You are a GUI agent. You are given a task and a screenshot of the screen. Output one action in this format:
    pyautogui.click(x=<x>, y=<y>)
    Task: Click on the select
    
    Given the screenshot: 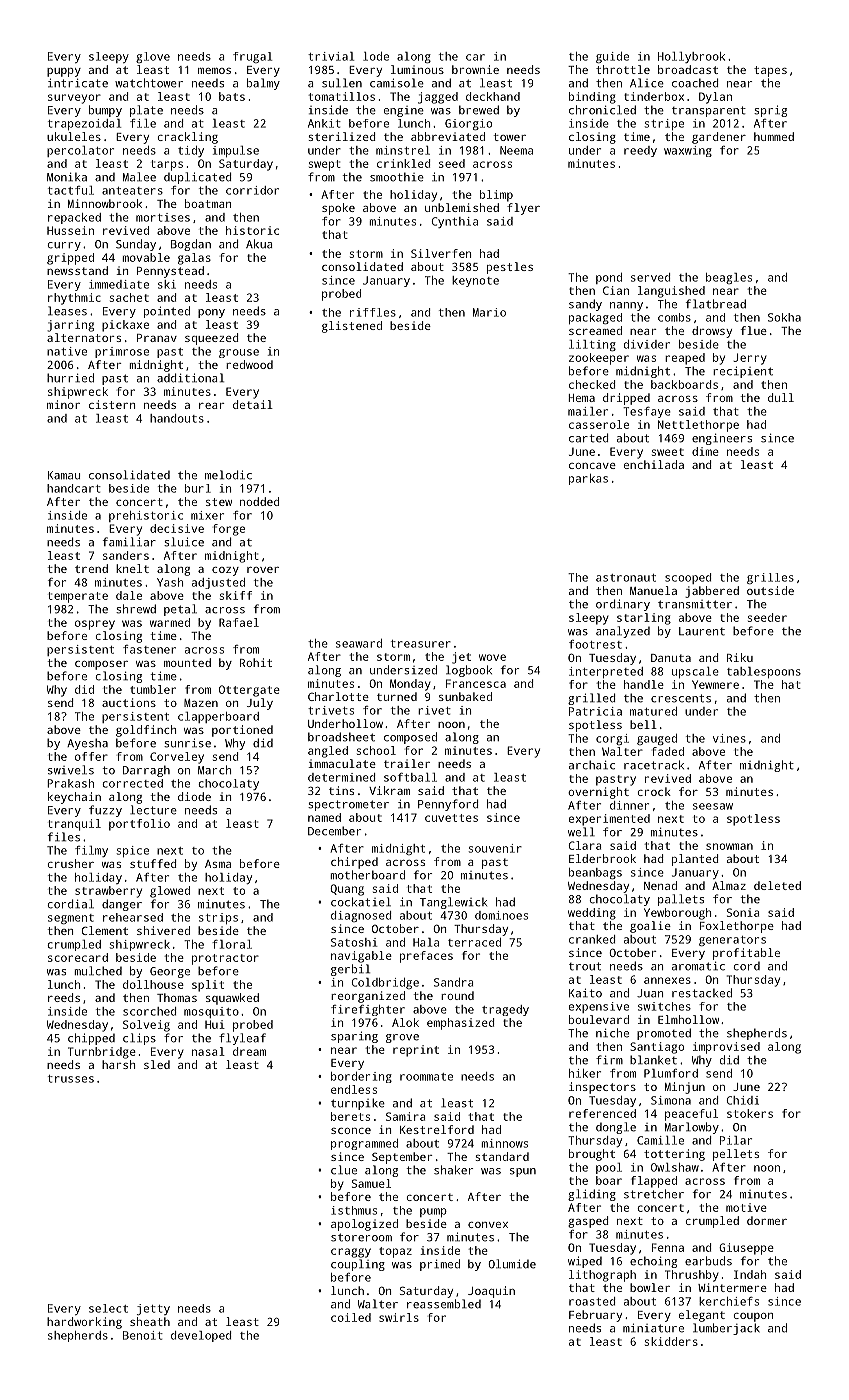 What is the action you would take?
    pyautogui.click(x=108, y=1308)
